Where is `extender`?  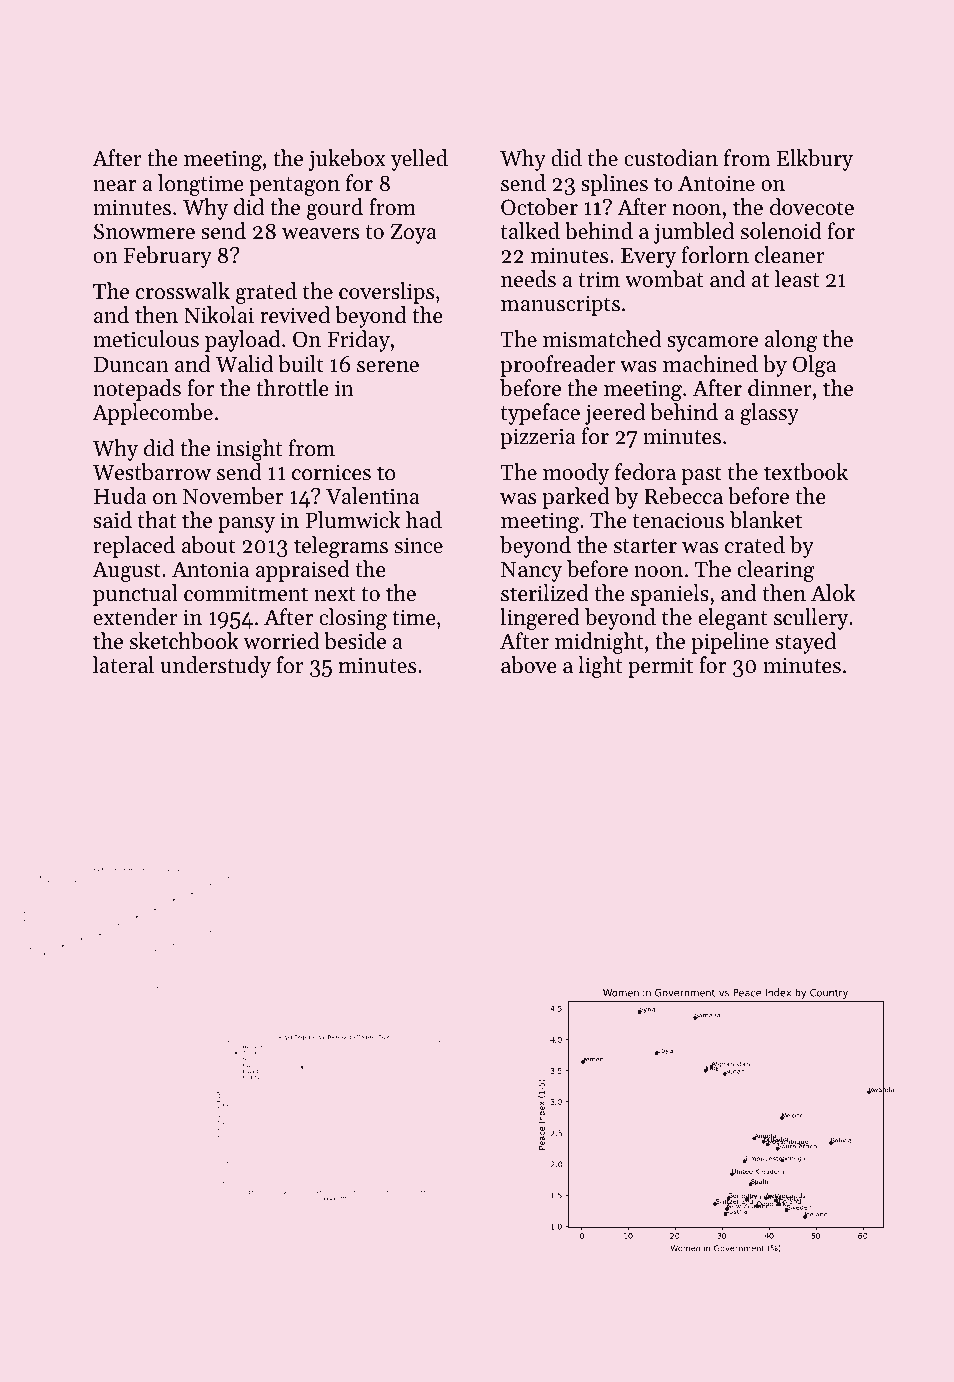 extender is located at coordinates (135, 617).
